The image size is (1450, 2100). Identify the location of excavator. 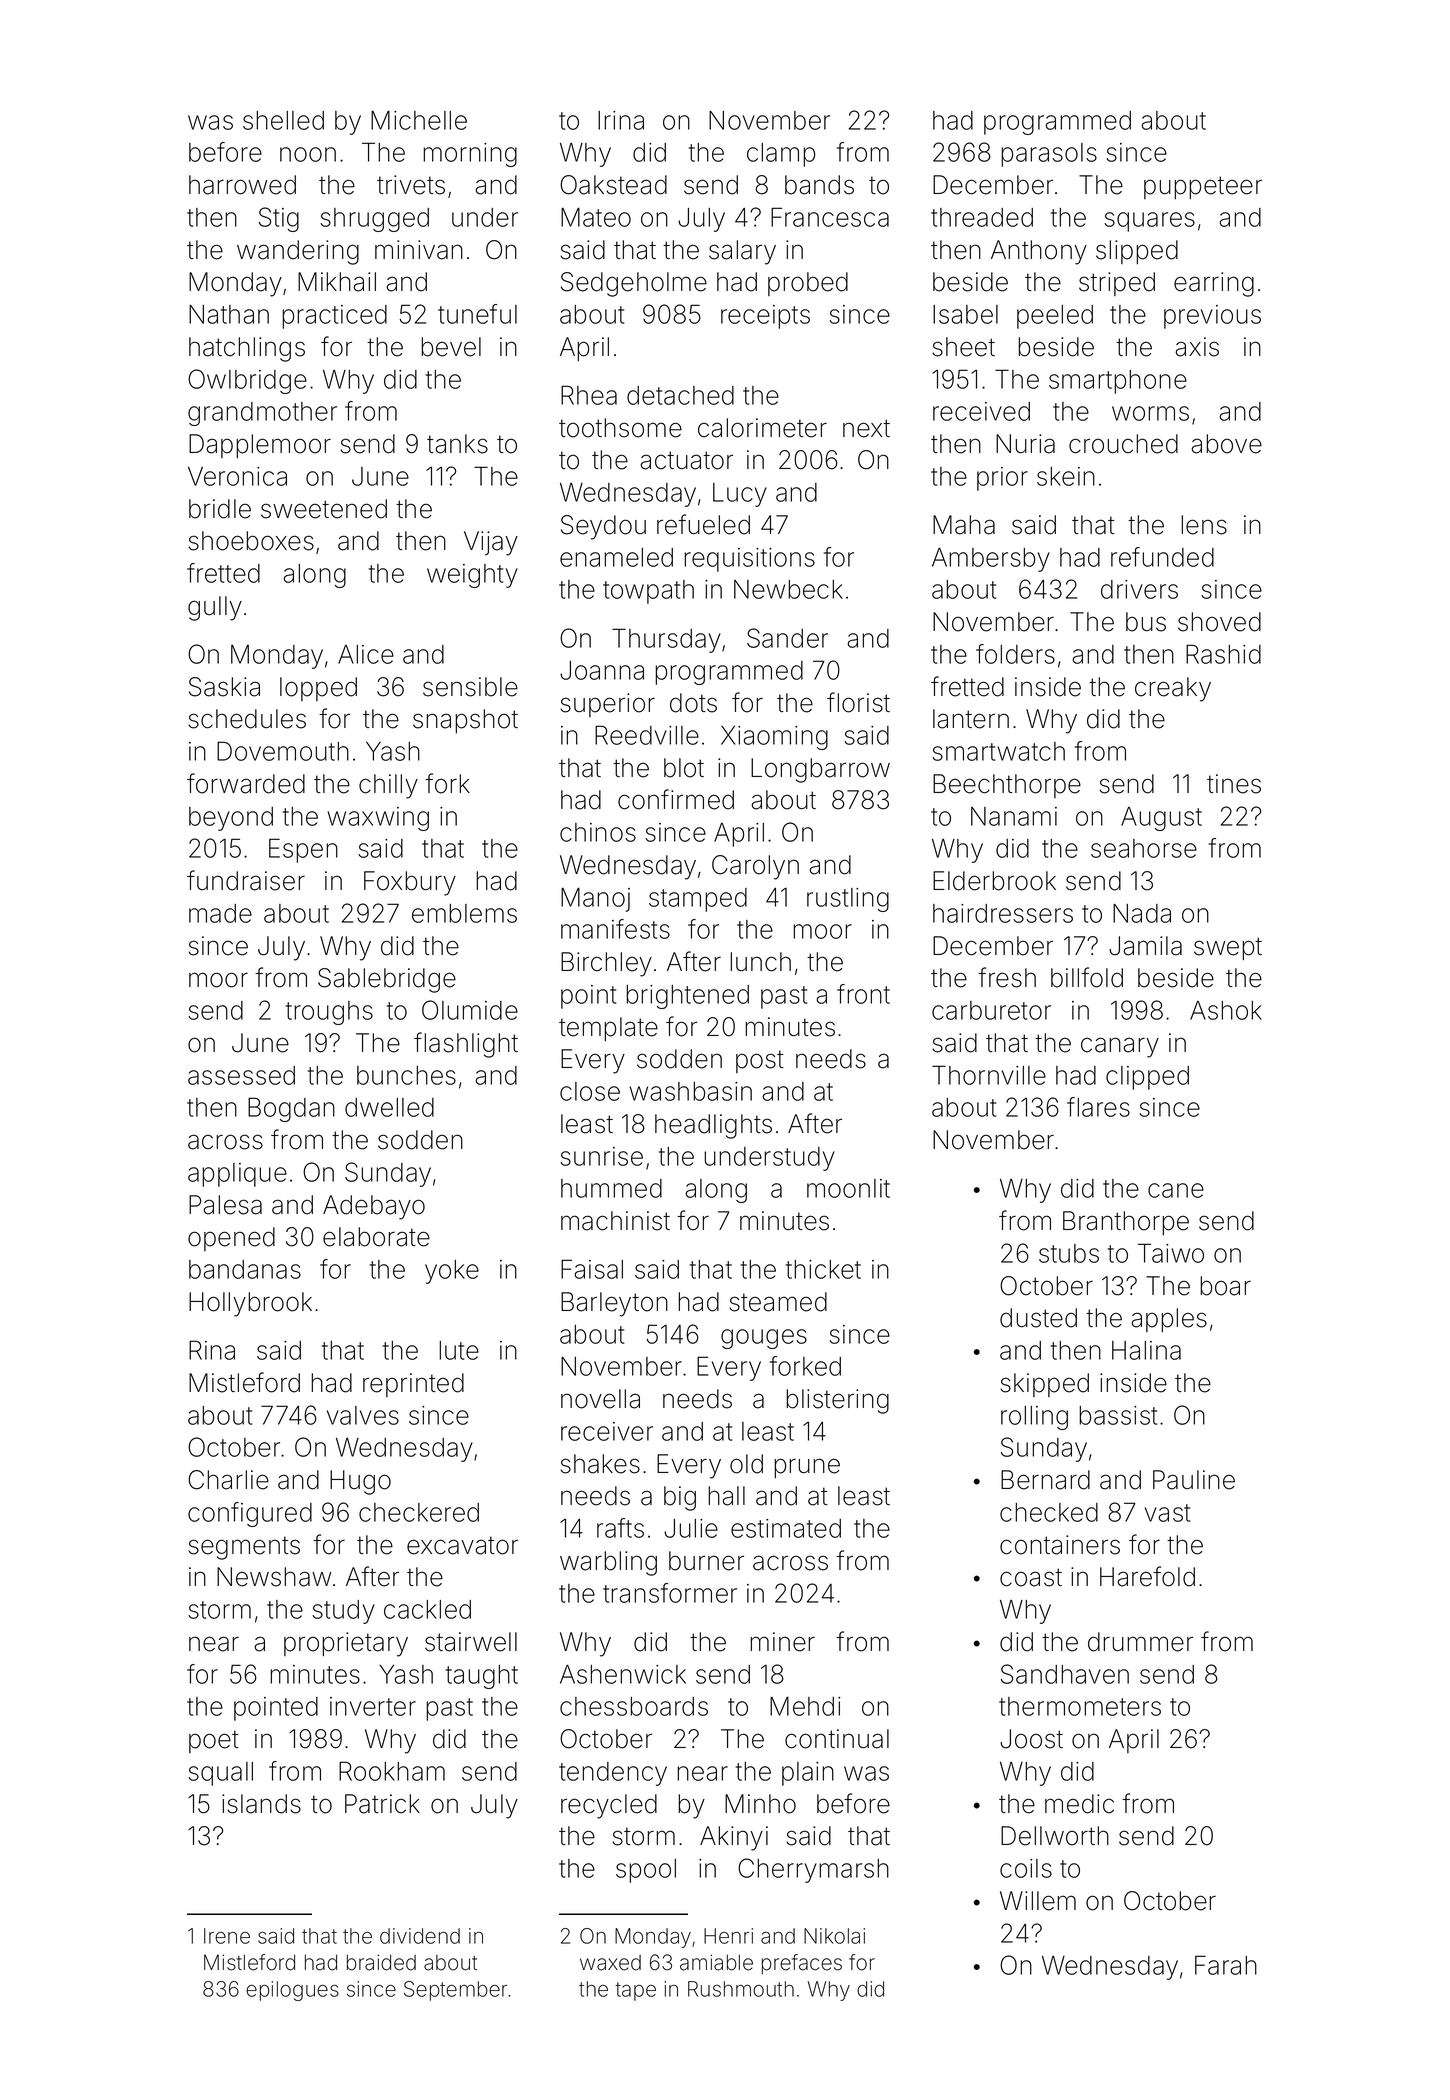
(462, 1545).
